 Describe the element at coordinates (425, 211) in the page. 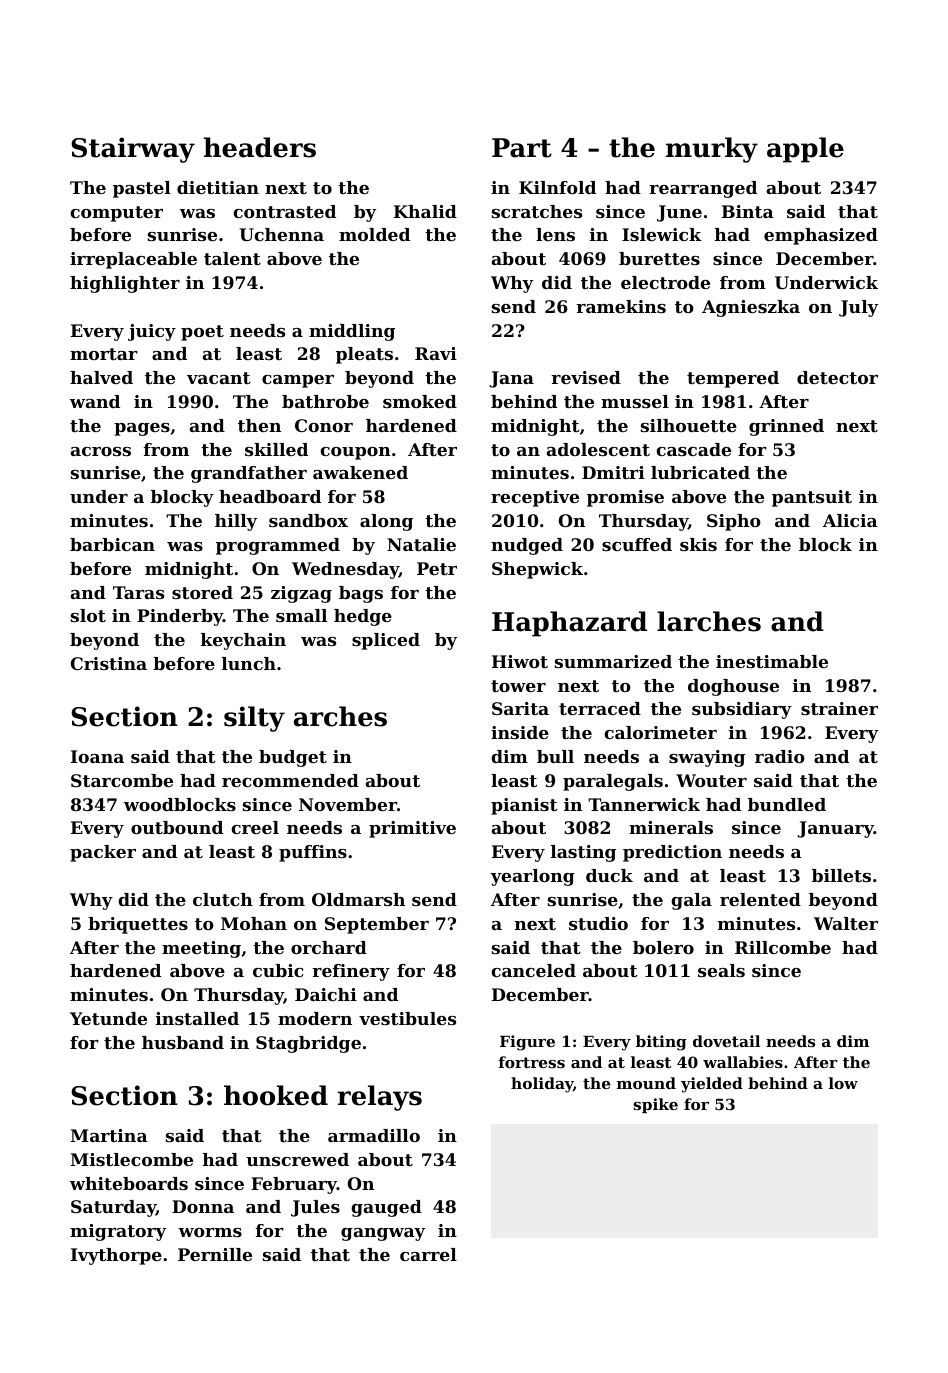

I see `Khalid` at that location.
